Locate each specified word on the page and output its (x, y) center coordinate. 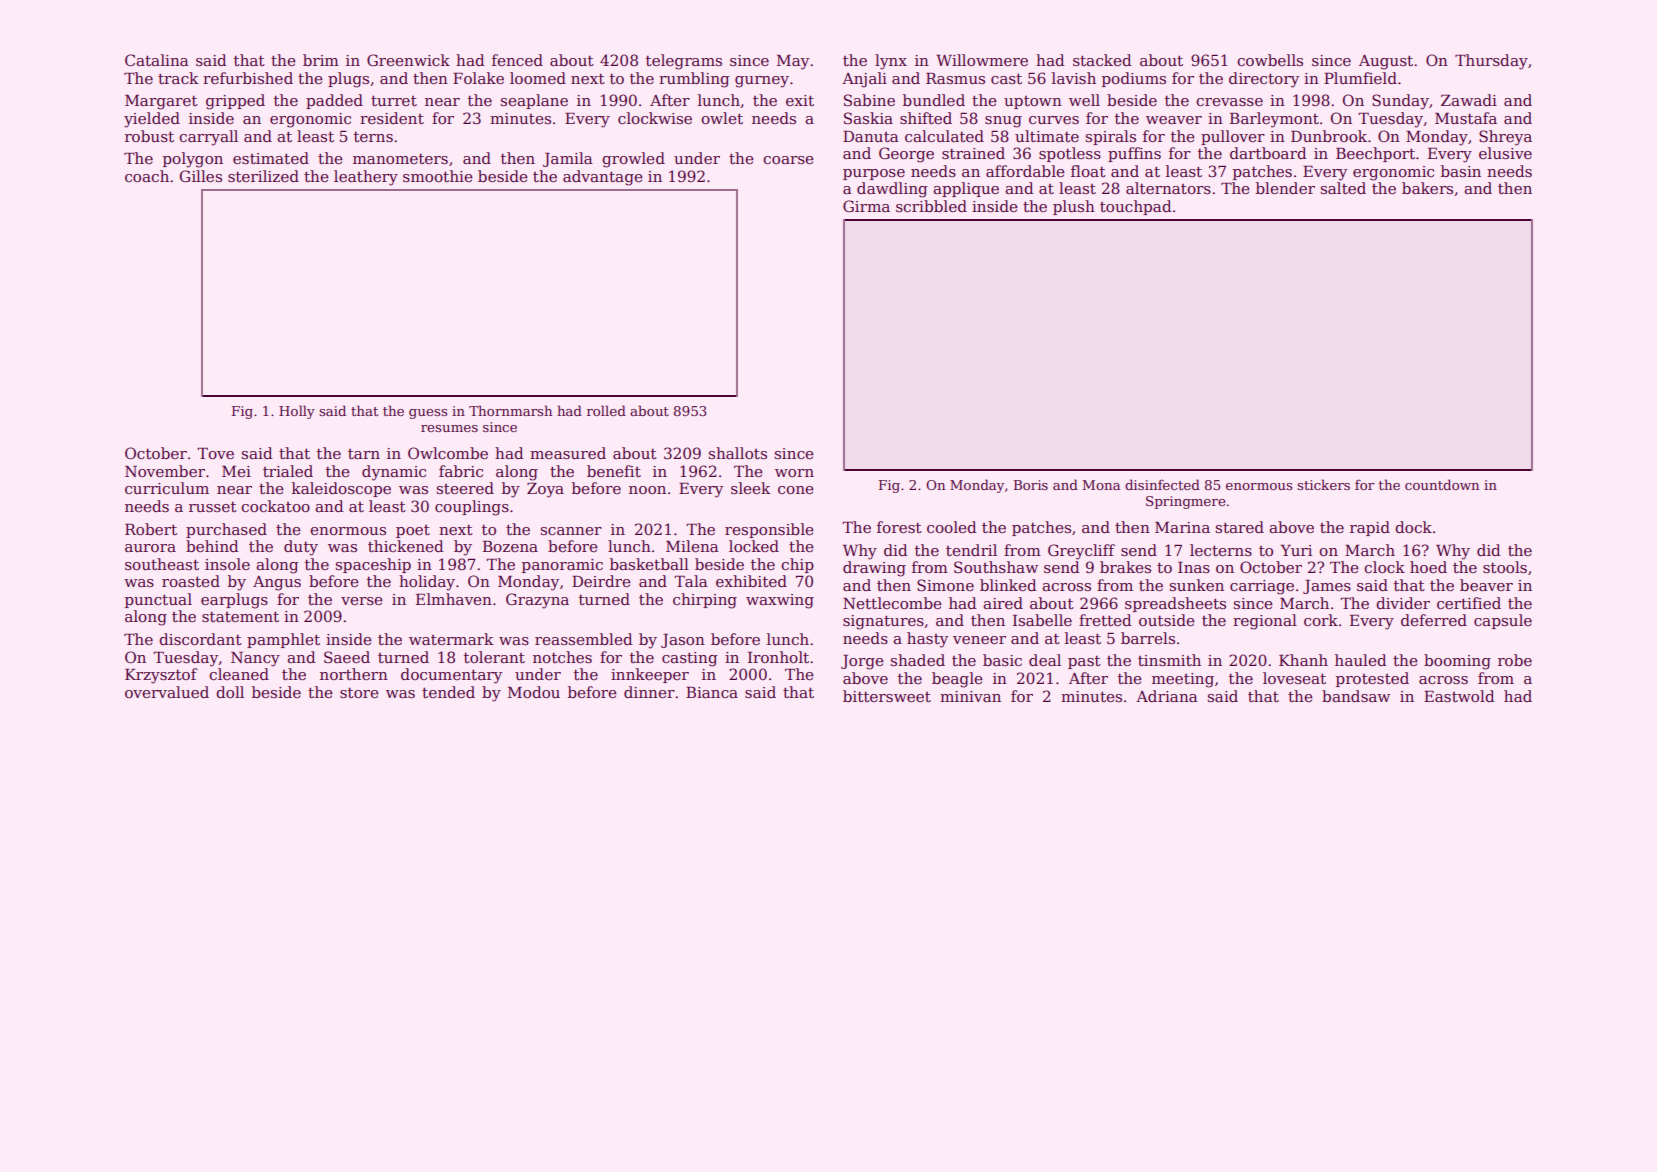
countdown (1442, 484)
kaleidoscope (341, 489)
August (1386, 62)
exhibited (751, 581)
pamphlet (283, 640)
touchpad (1136, 207)
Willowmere (982, 60)
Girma (866, 206)
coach (147, 176)
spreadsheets (1175, 604)
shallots (738, 453)
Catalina (157, 60)
